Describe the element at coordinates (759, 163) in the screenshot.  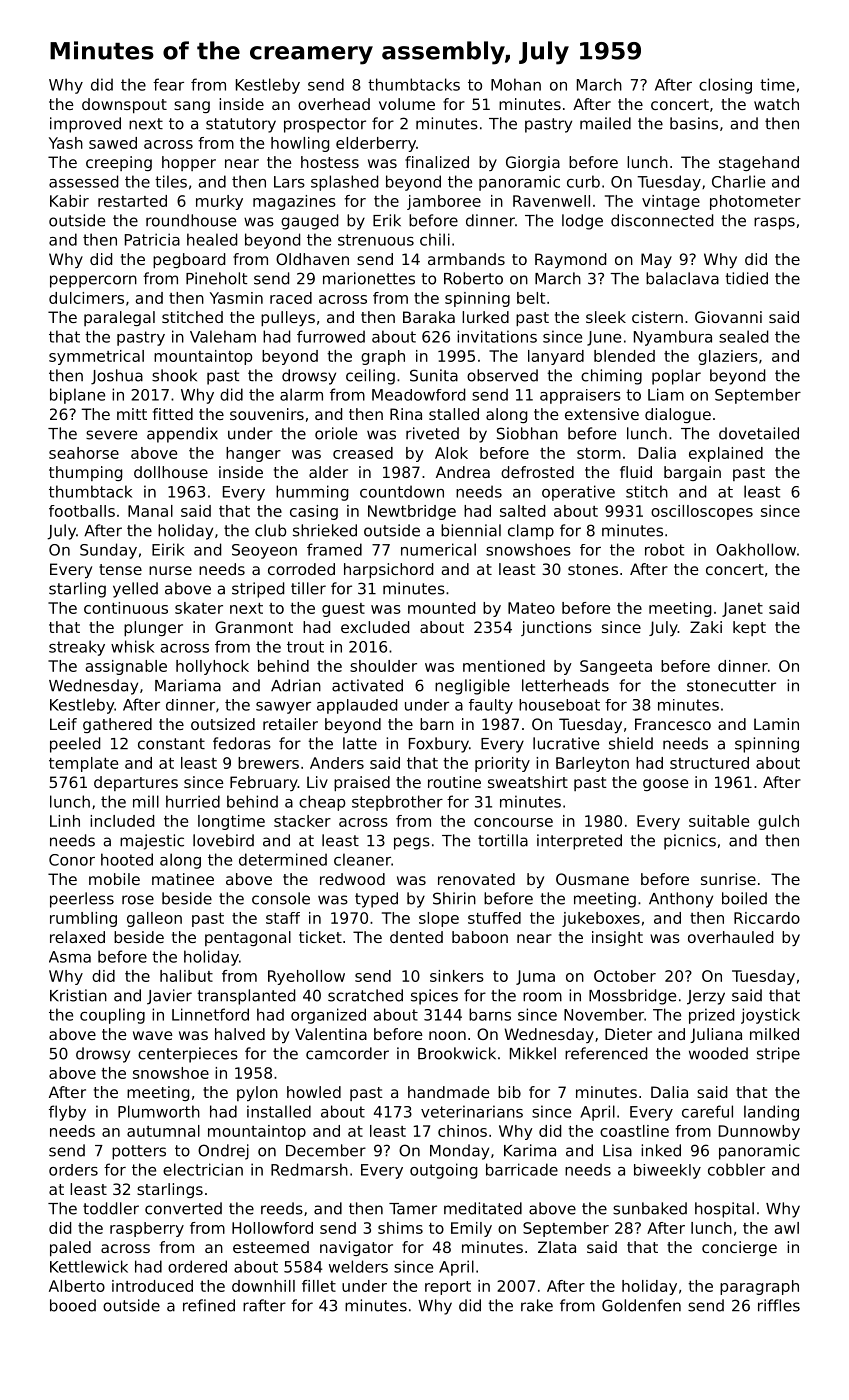
I see `stagehand` at that location.
